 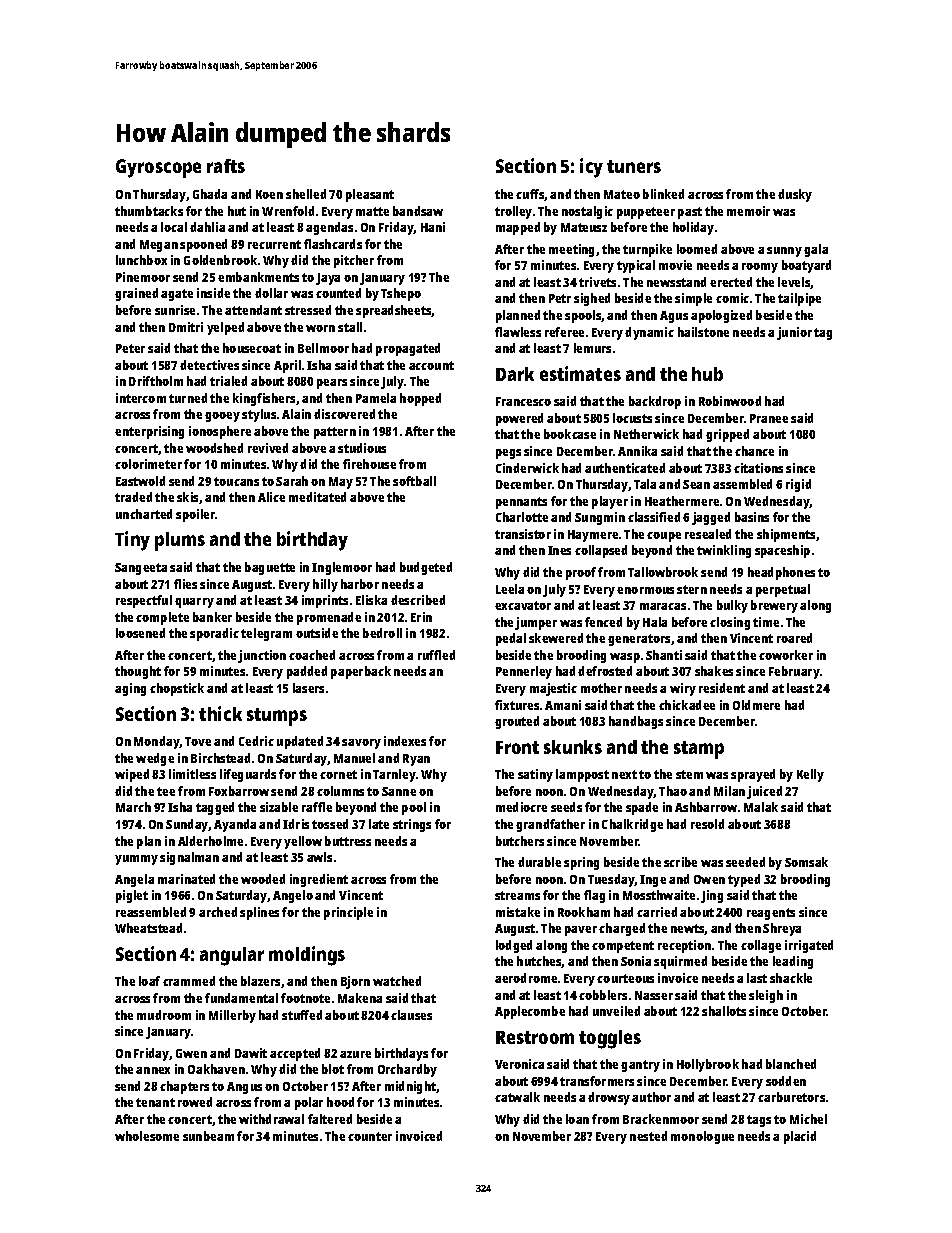 What do you see at coordinates (262, 656) in the page?
I see `junction` at bounding box center [262, 656].
